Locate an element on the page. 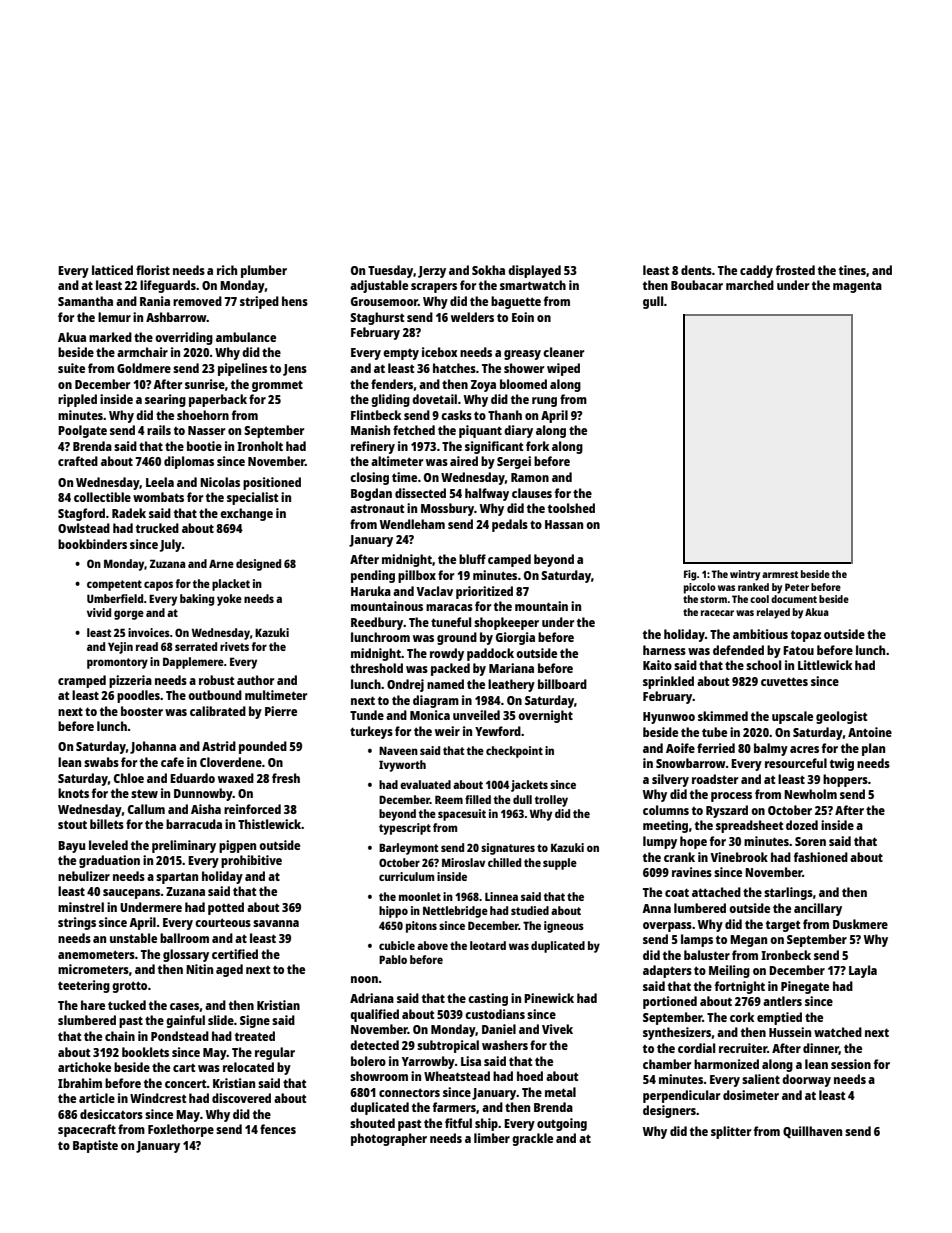  wintry is located at coordinates (745, 575).
